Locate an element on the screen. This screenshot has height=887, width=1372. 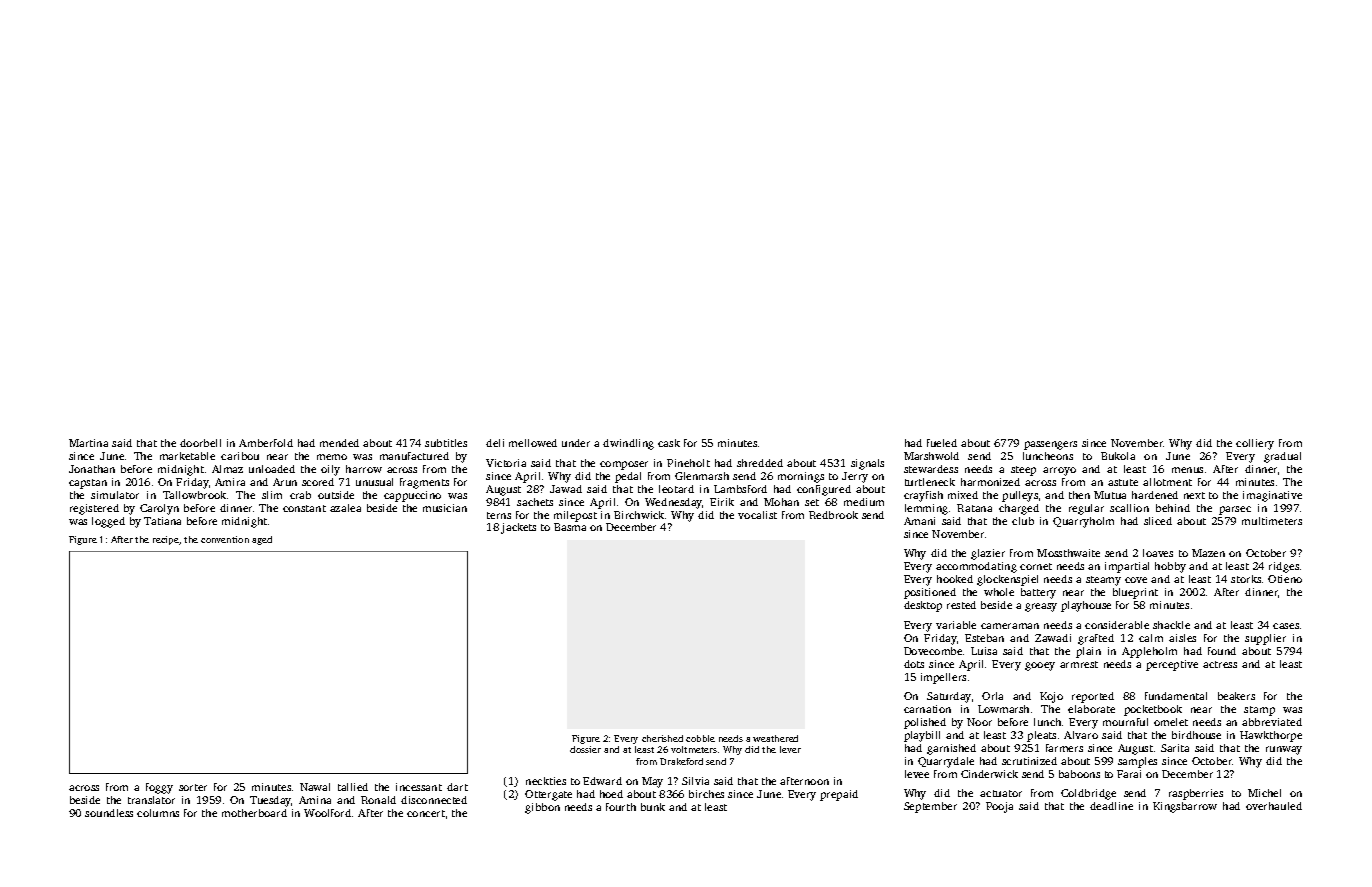
Martina is located at coordinates (88, 443).
